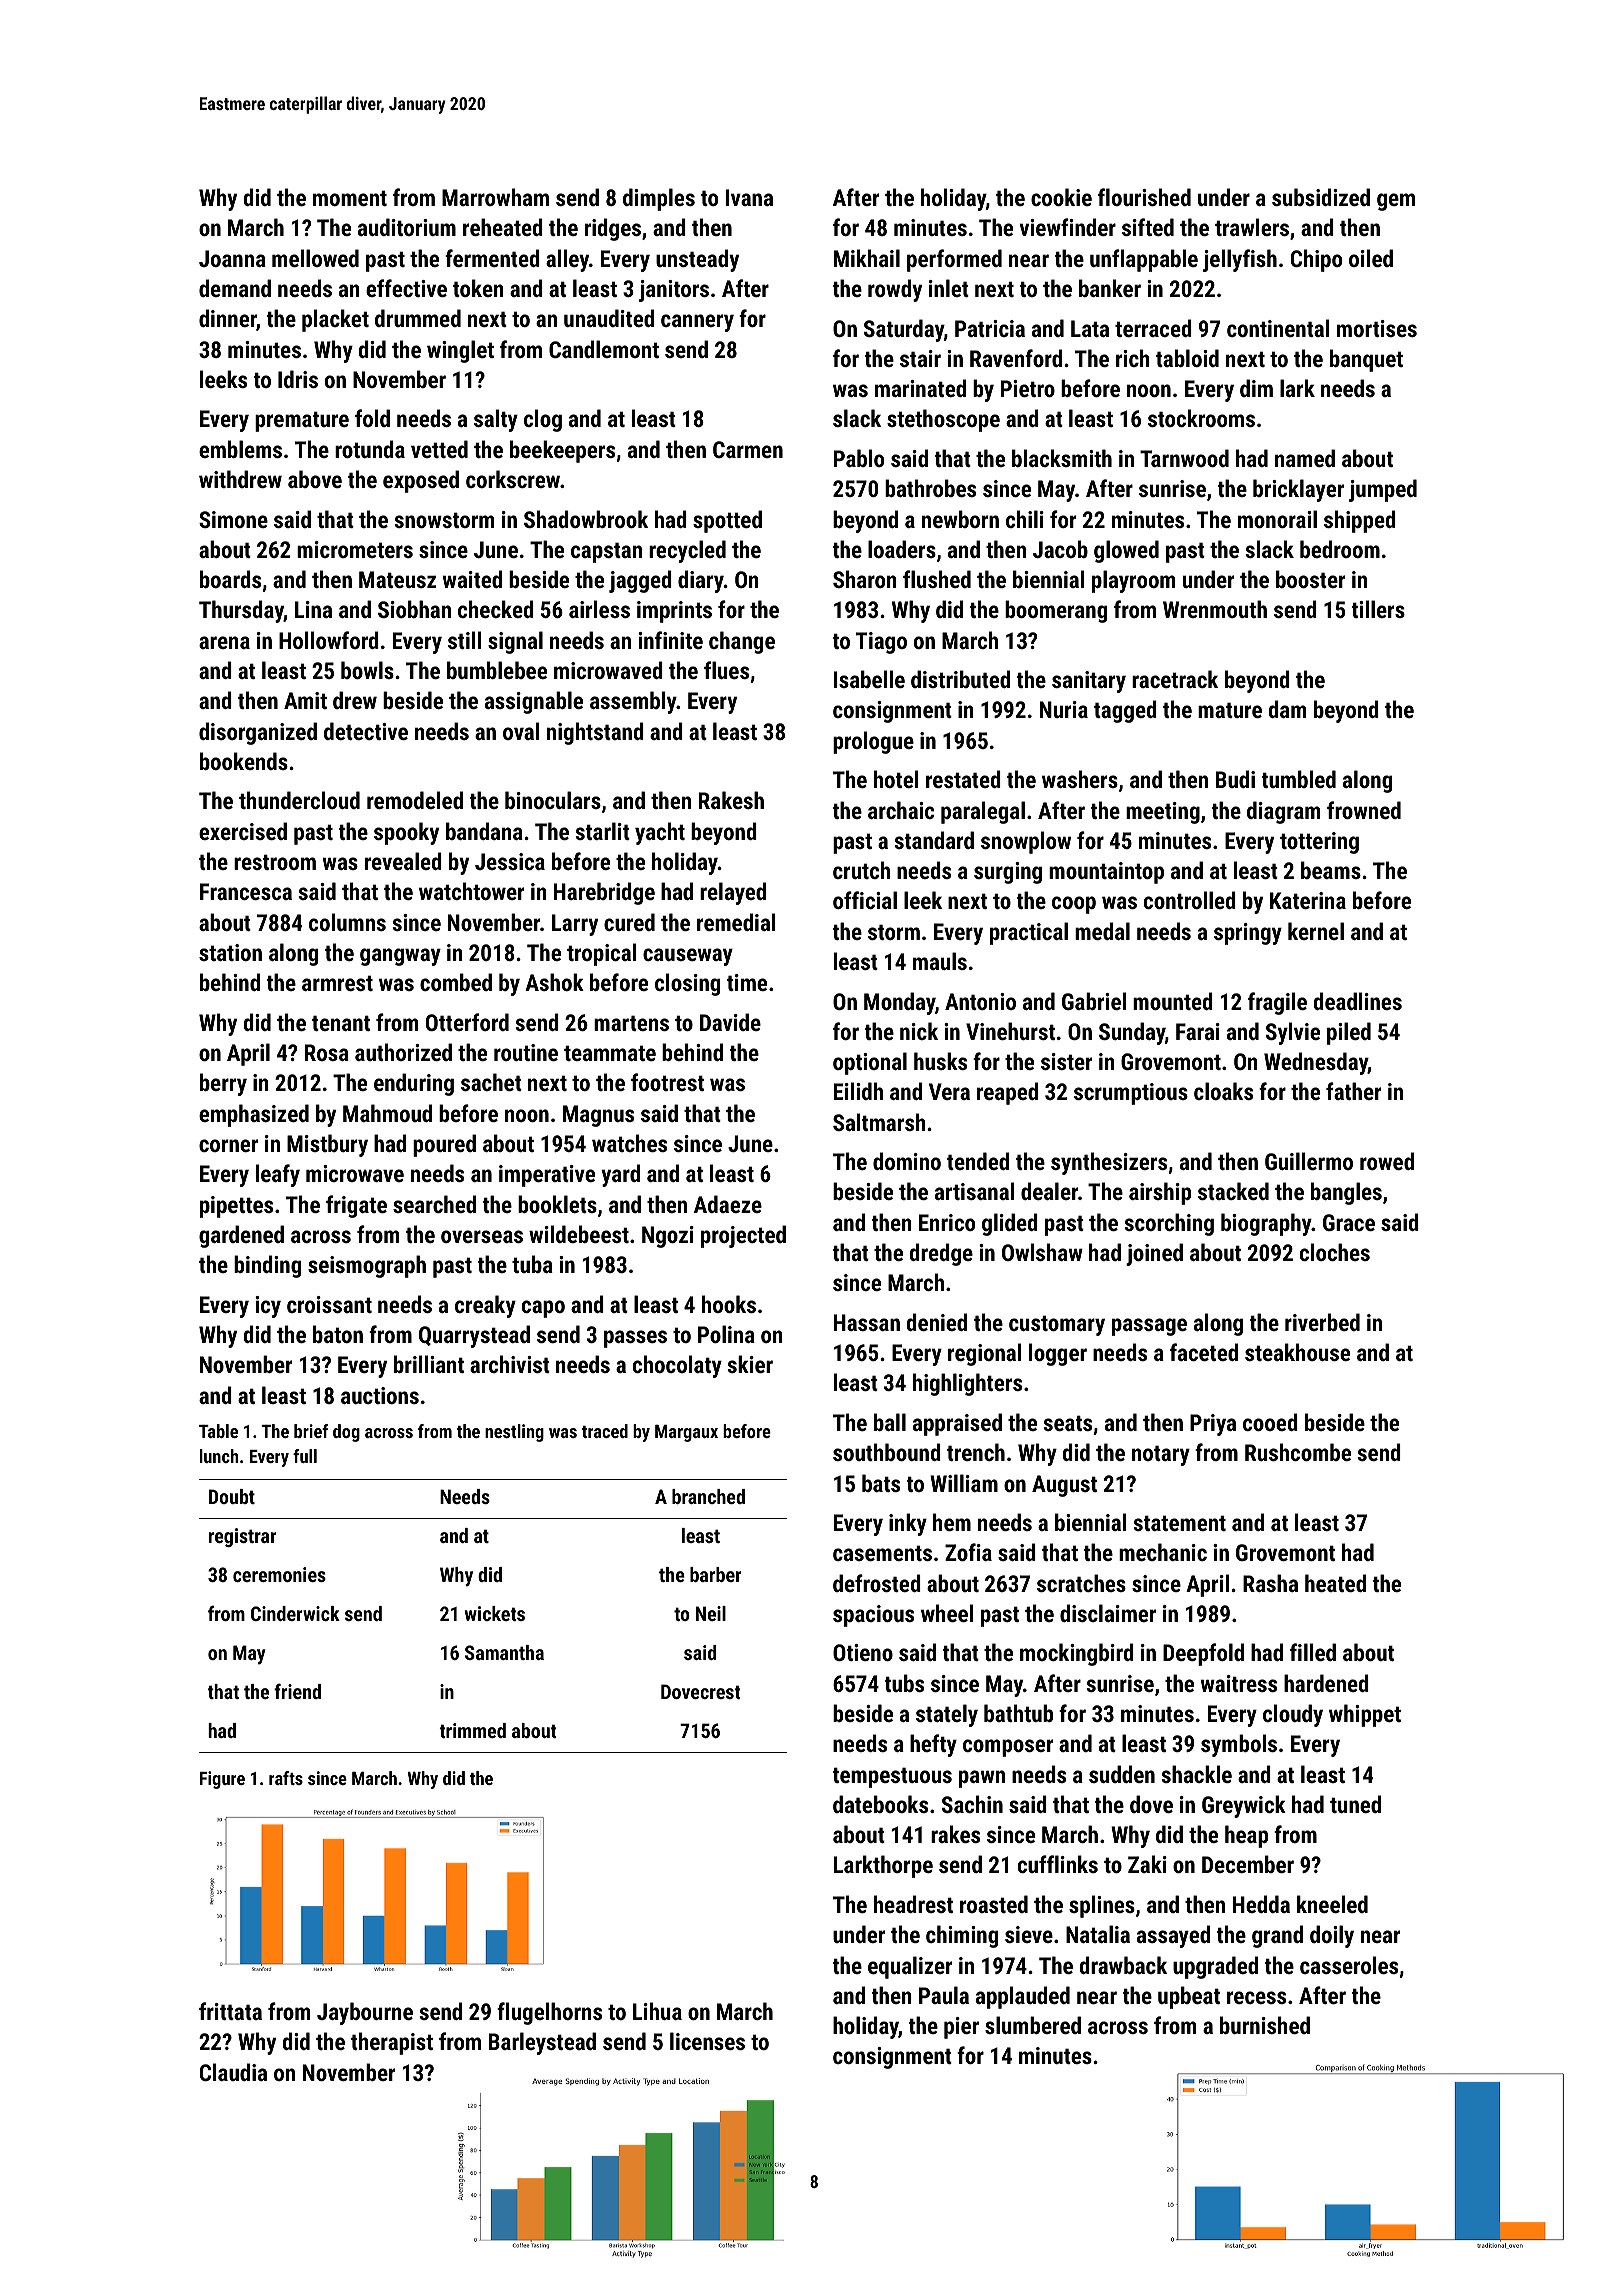 The image size is (1620, 2292). I want to click on deadlines, so click(1357, 1001).
